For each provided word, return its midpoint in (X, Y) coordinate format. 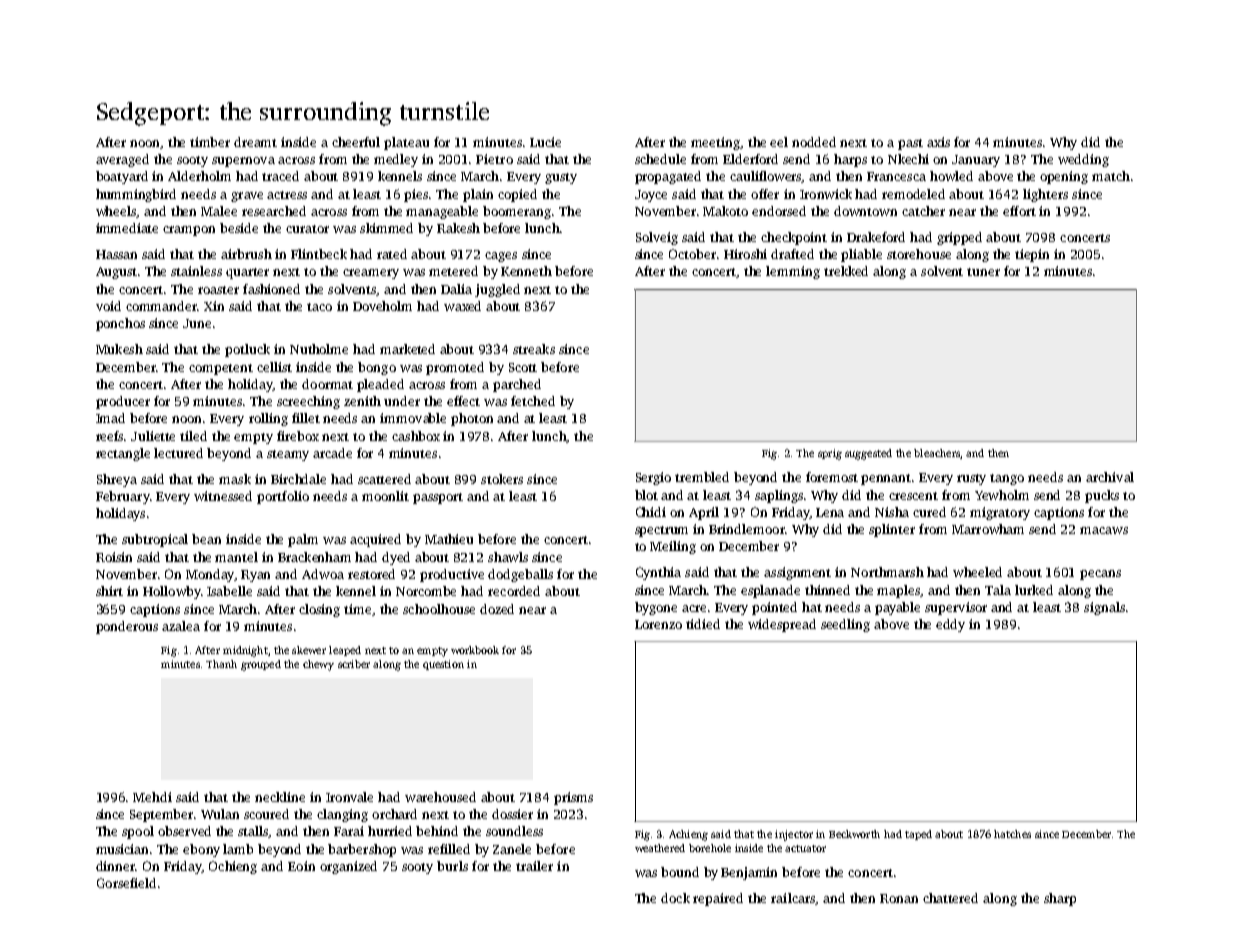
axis (938, 142)
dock (675, 898)
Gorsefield (126, 883)
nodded (814, 142)
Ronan (899, 898)
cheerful (356, 142)
